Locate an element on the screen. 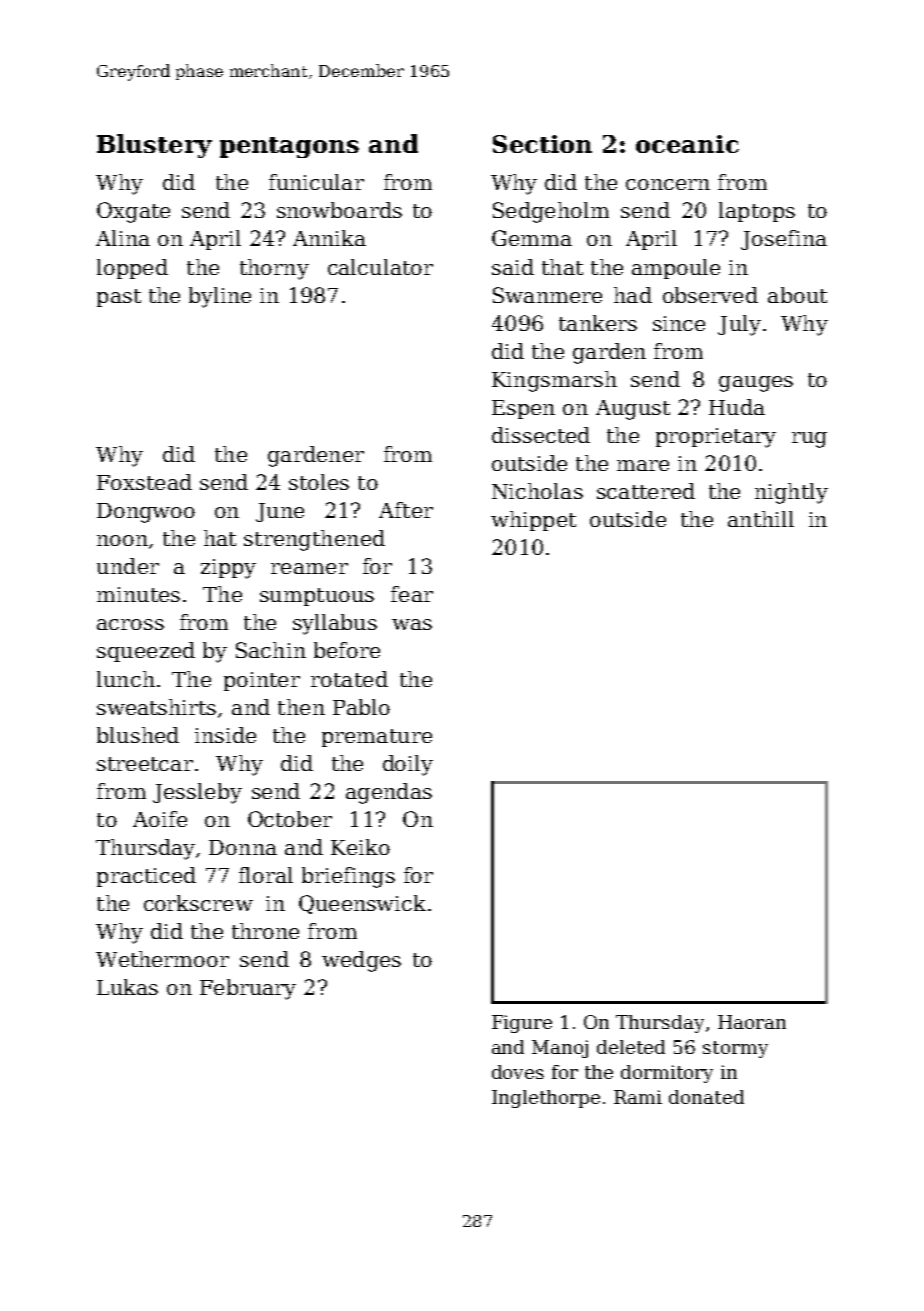  Inglethorpe is located at coordinates (546, 1099).
